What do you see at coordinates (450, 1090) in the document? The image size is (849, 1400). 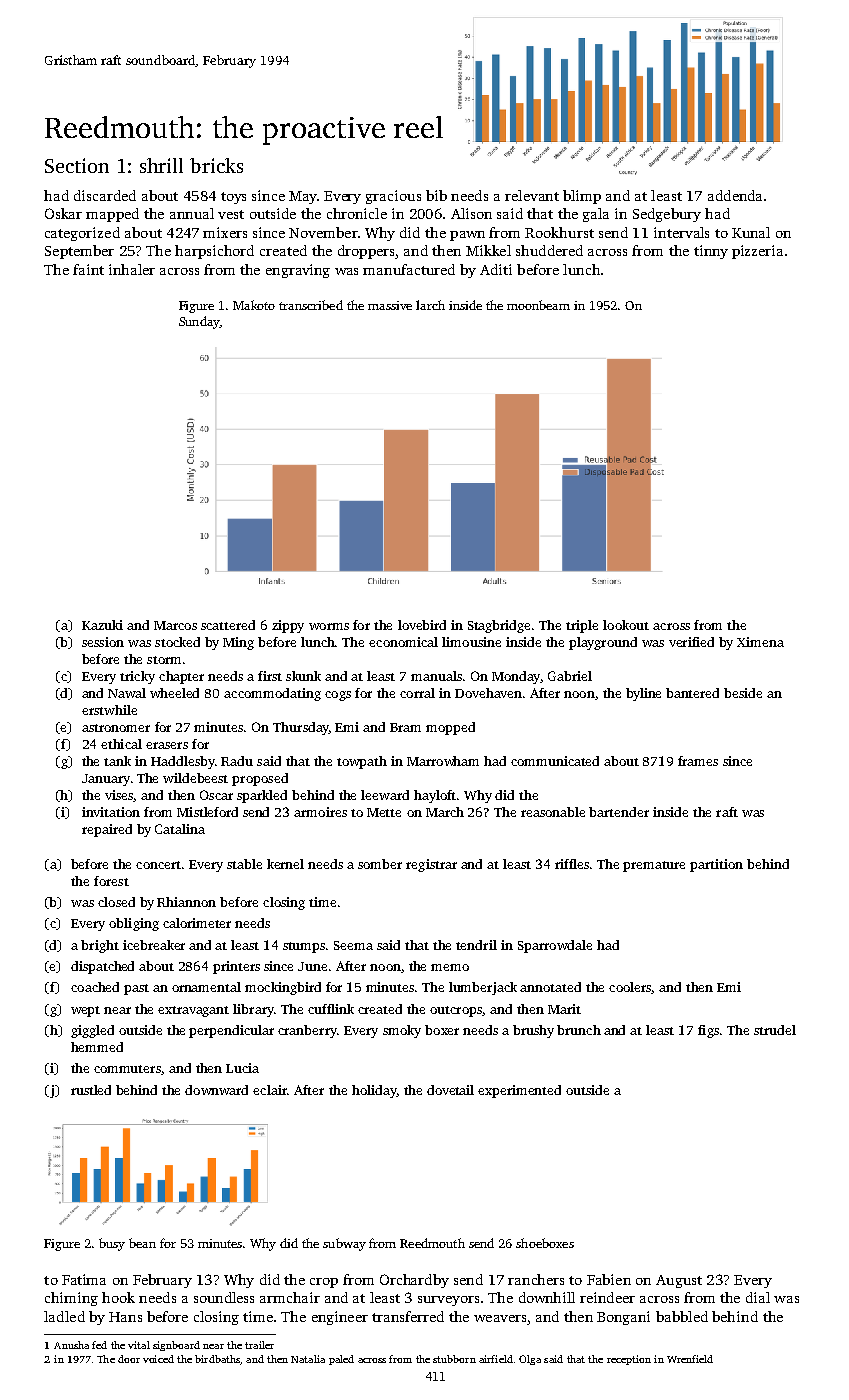 I see `dovetail` at bounding box center [450, 1090].
